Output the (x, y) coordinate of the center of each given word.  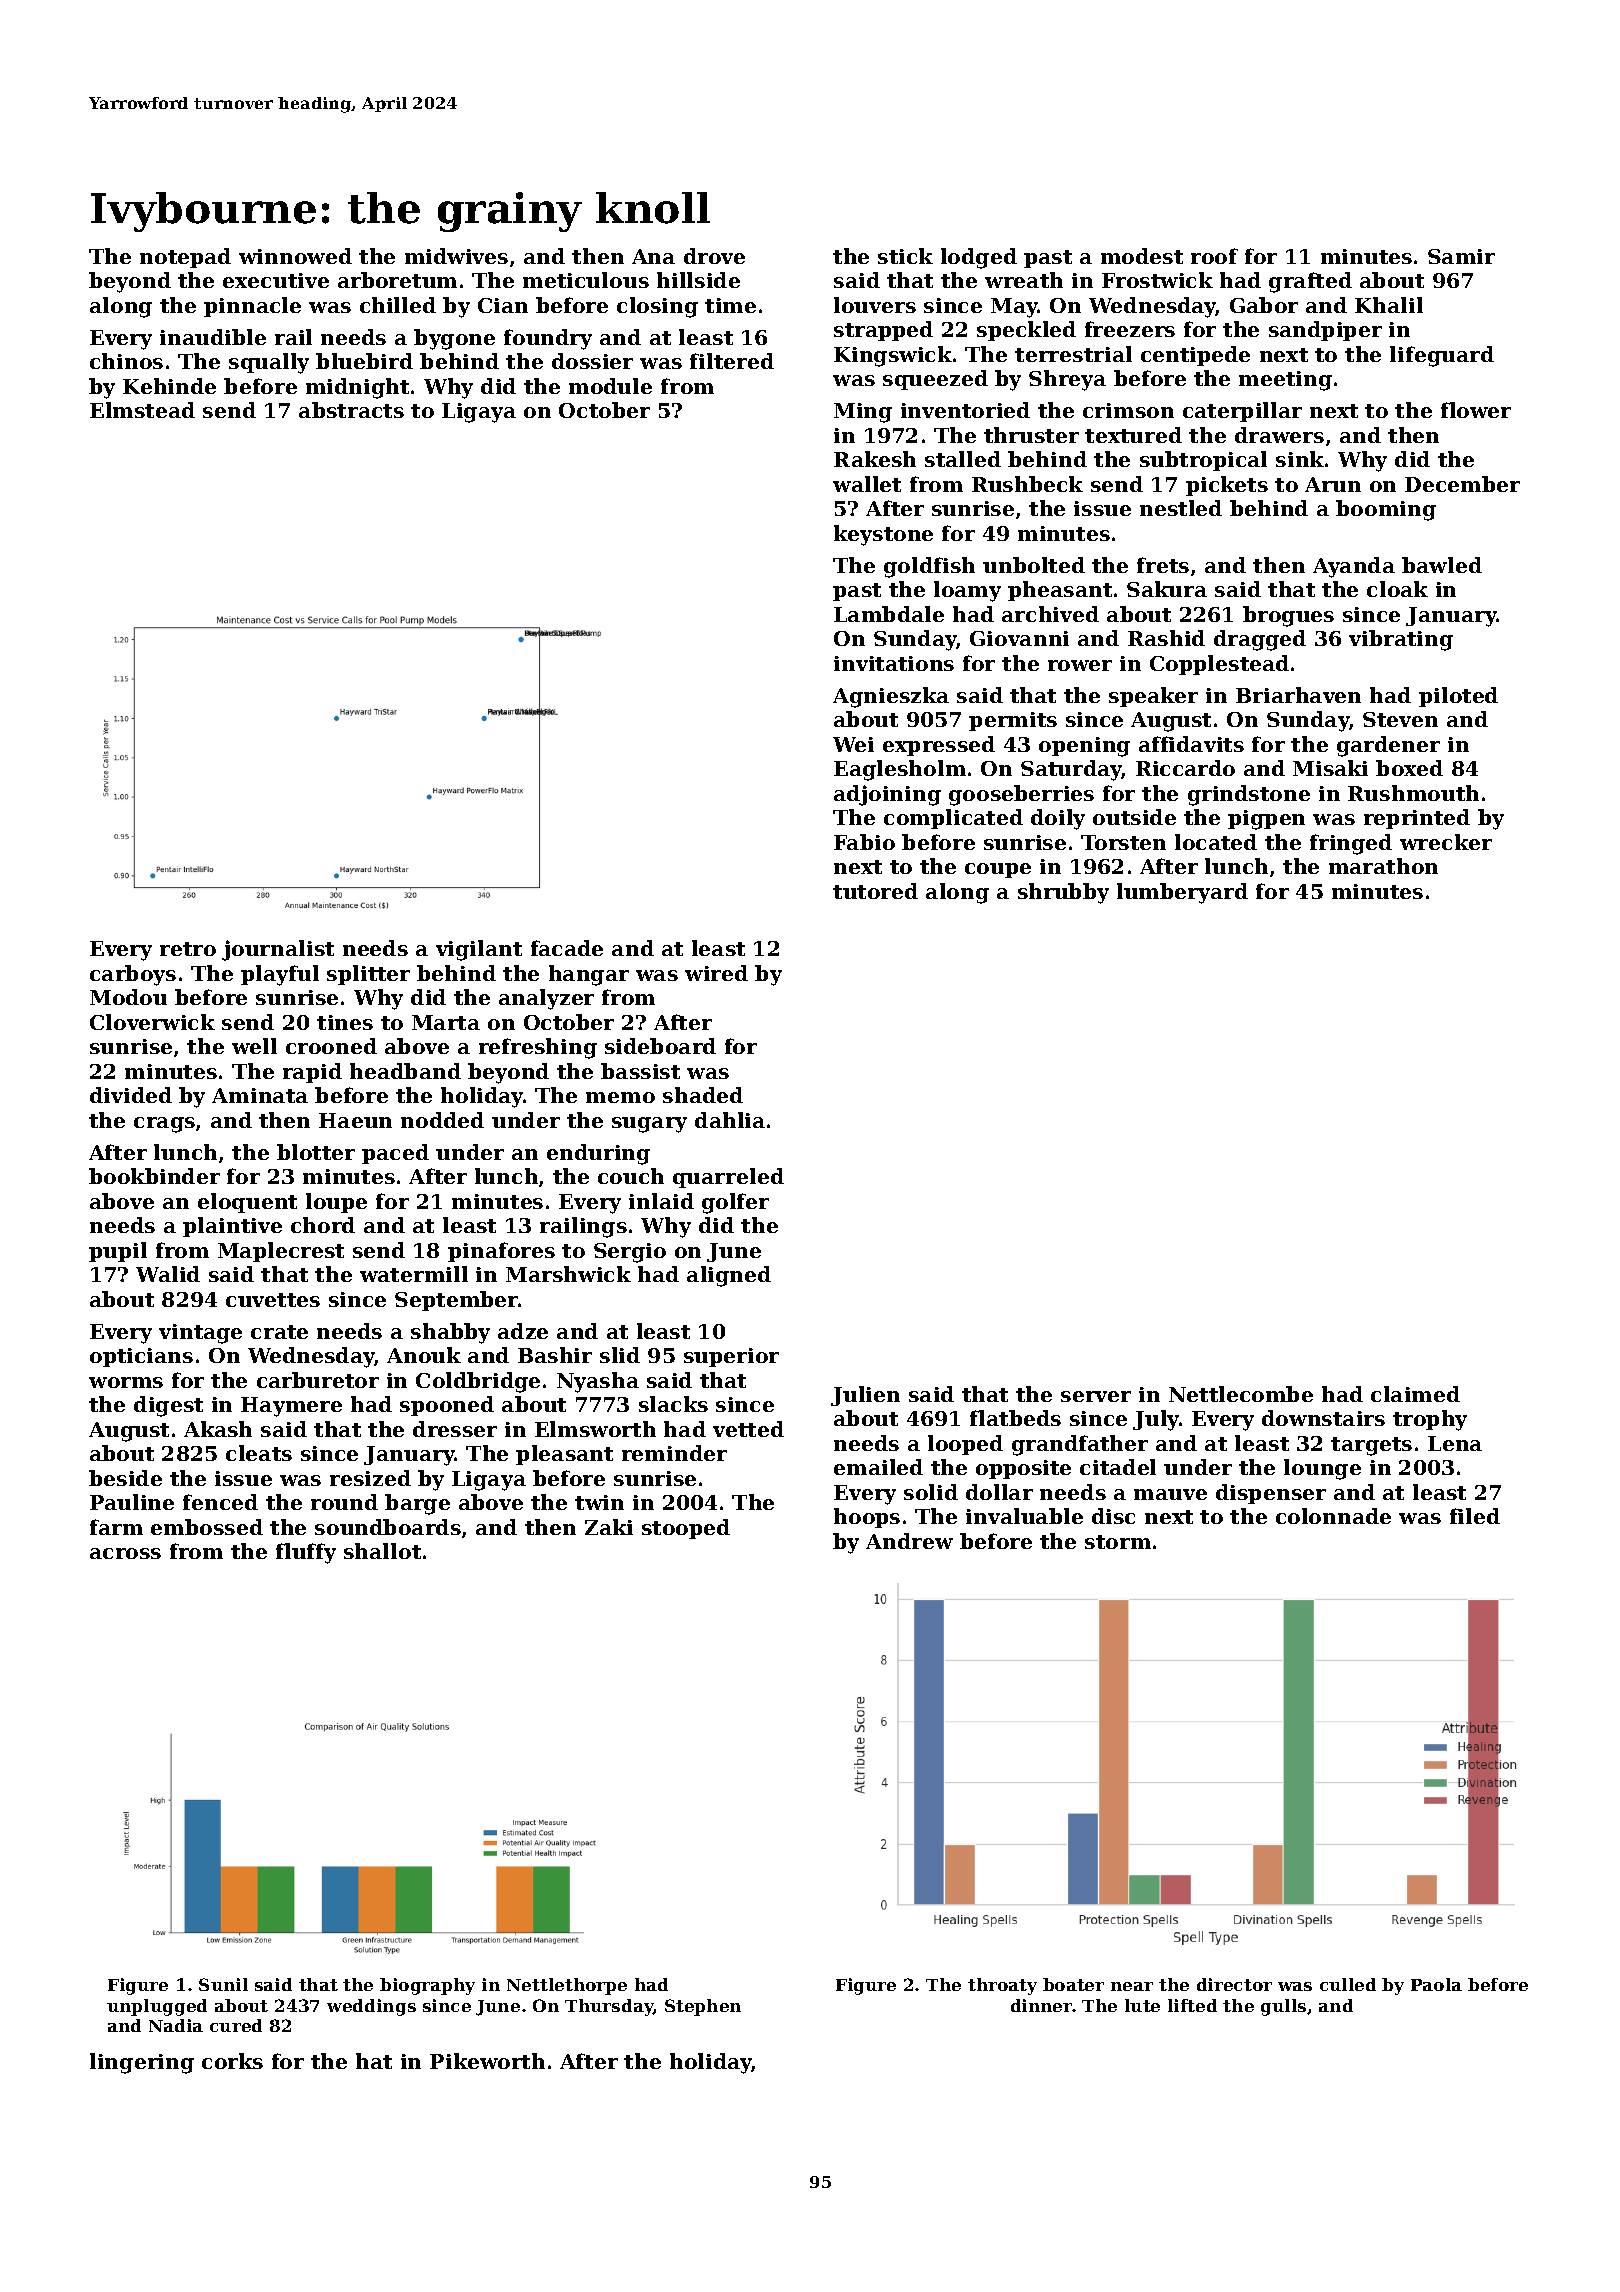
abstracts (351, 410)
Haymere (291, 1407)
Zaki (609, 1527)
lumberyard (1182, 893)
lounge (1322, 1469)
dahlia (730, 1120)
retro (188, 949)
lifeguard (1442, 356)
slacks (673, 1404)
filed (1475, 1516)
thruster (1031, 435)
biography (427, 1986)
